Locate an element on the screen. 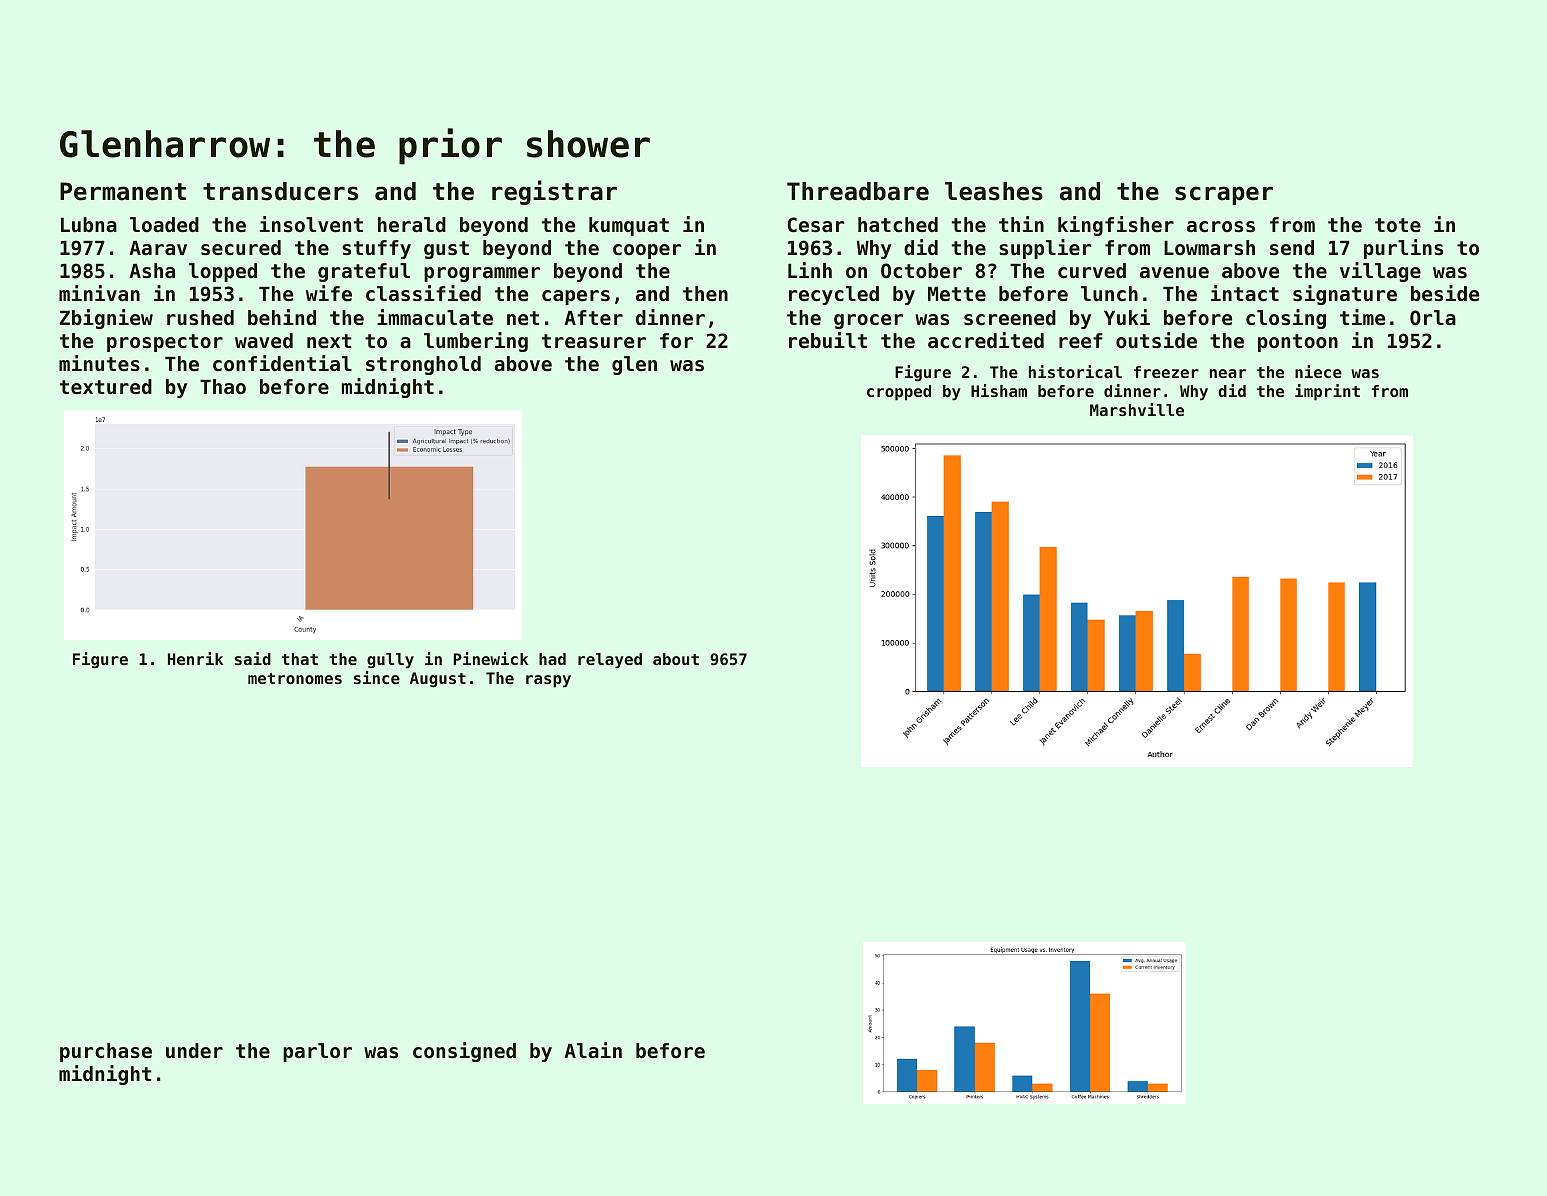  consigned is located at coordinates (464, 1052).
